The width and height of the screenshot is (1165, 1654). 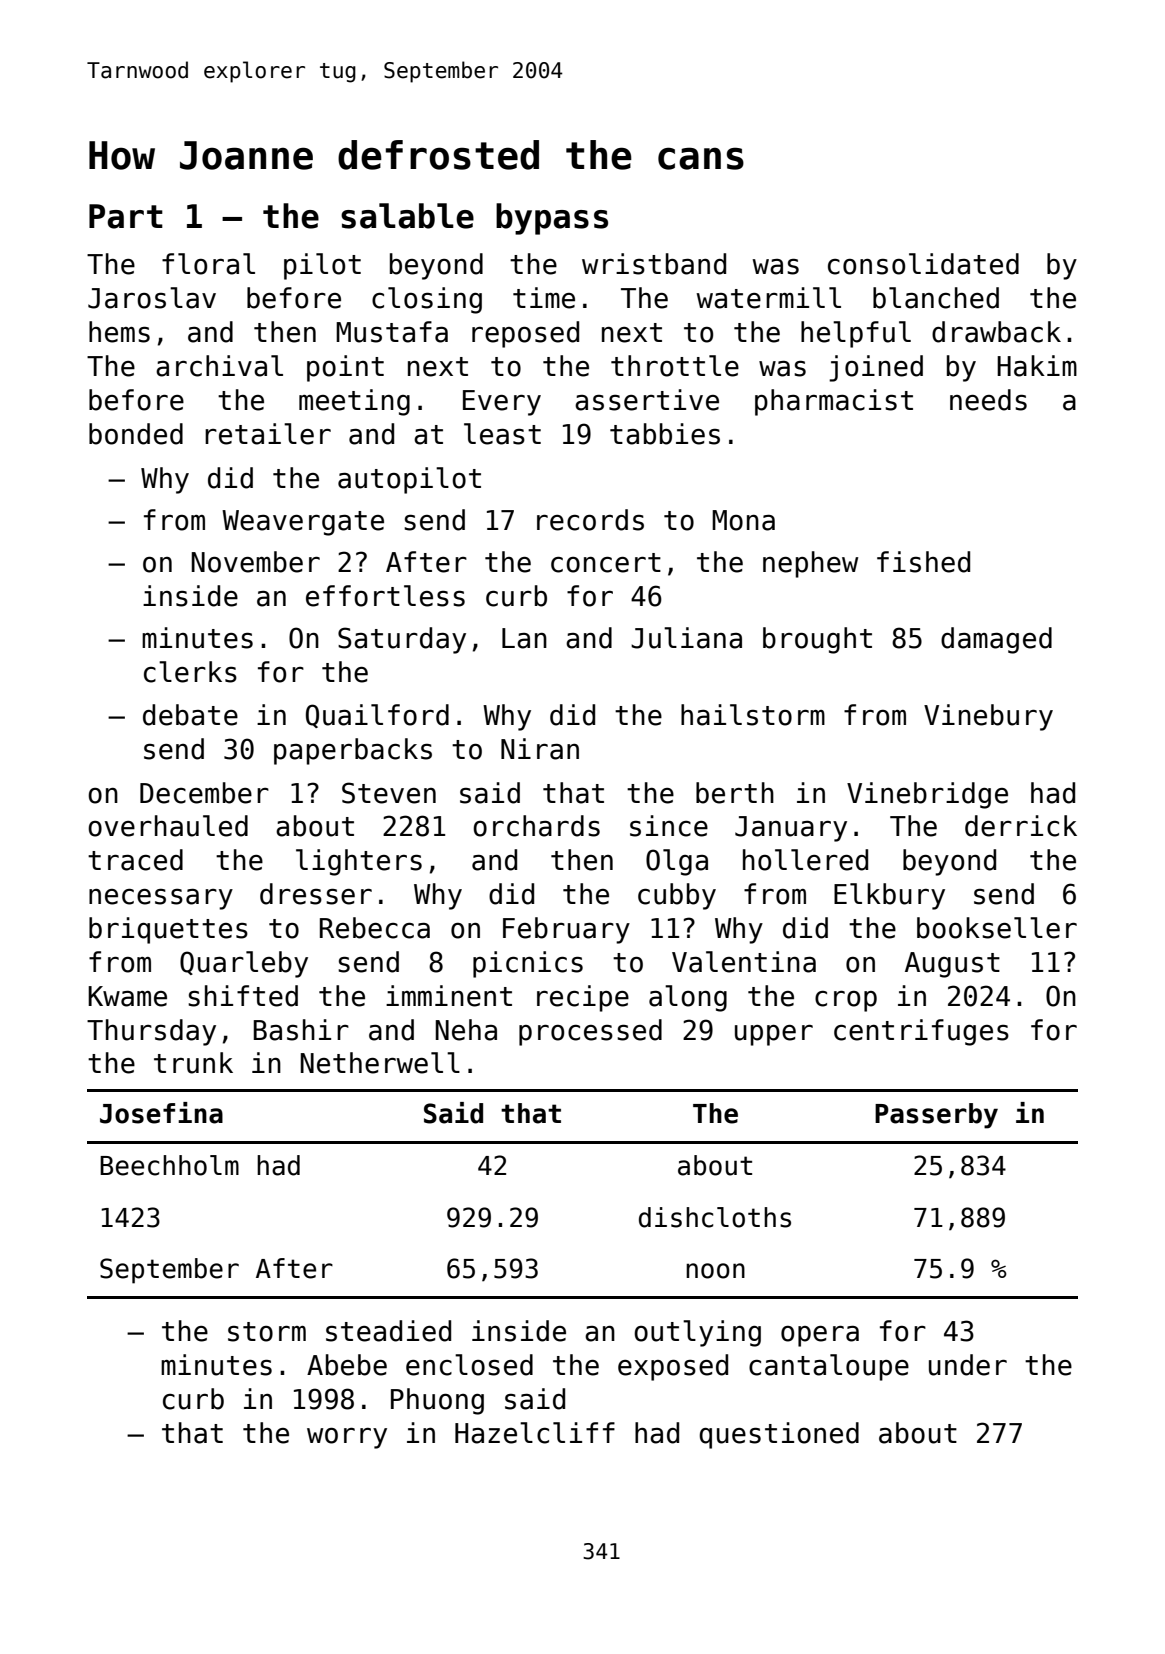 What do you see at coordinates (923, 562) in the screenshot?
I see `fished` at bounding box center [923, 562].
